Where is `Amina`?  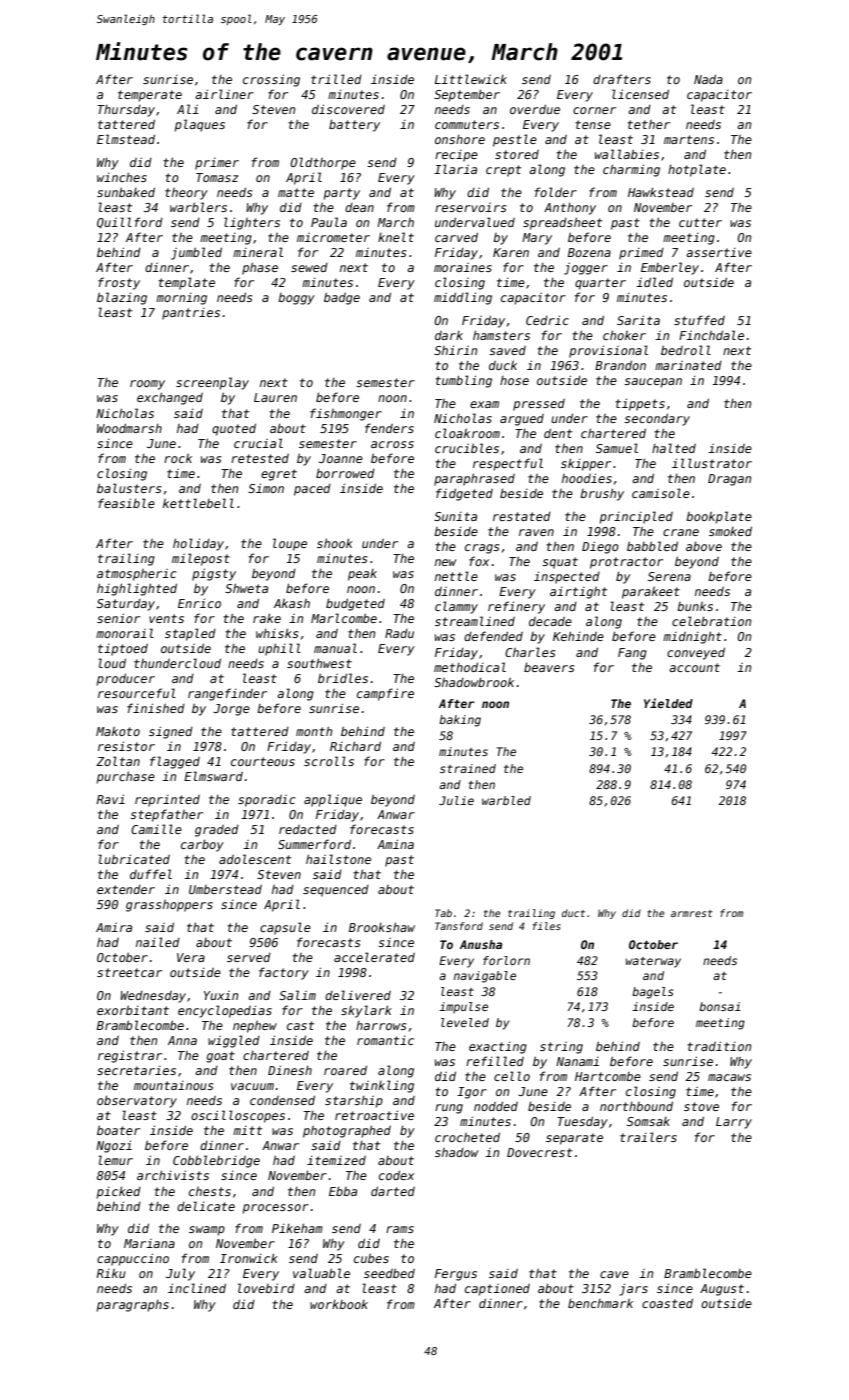
Amina is located at coordinates (395, 844).
